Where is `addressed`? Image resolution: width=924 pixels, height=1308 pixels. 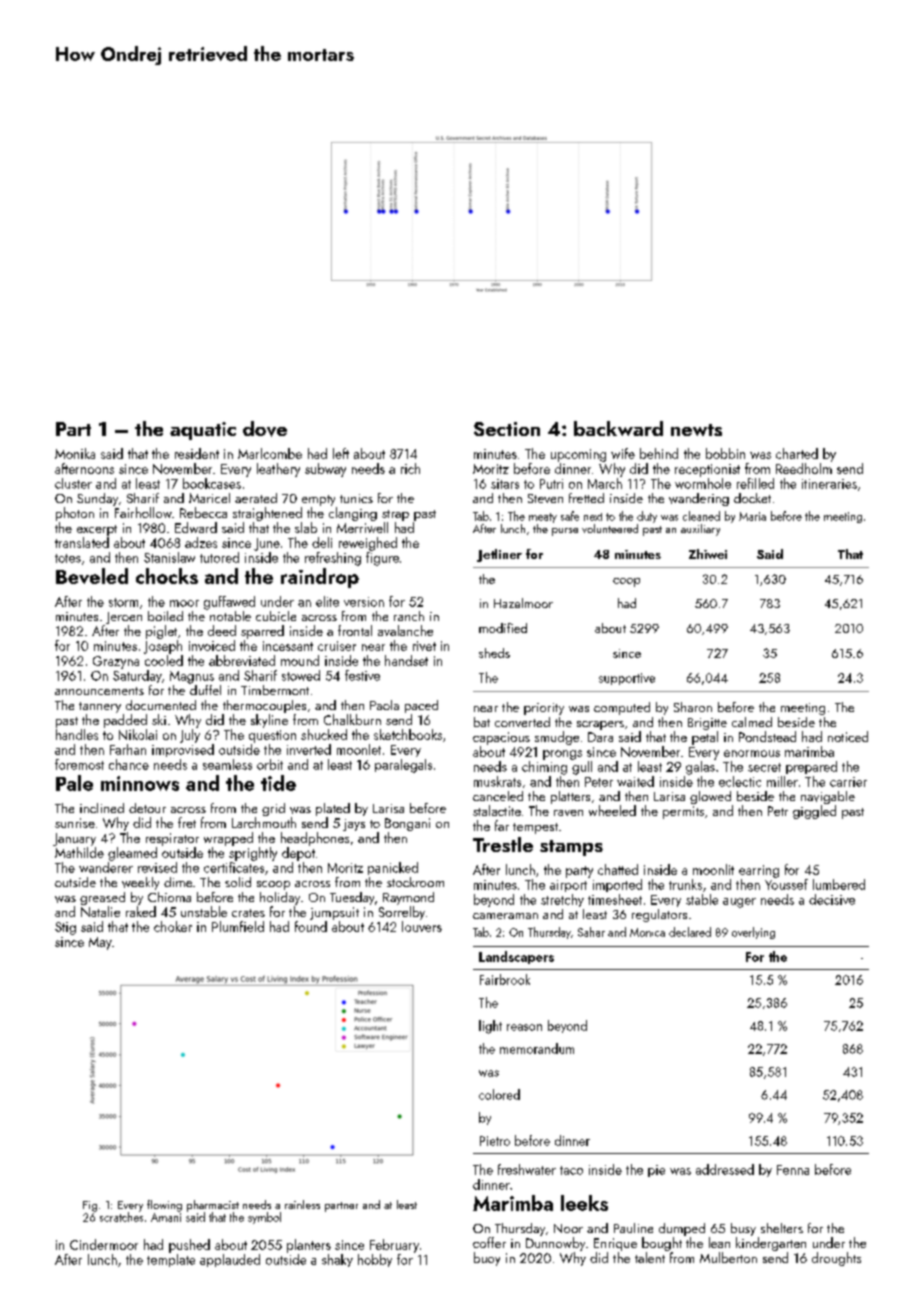 addressed is located at coordinates (725, 1169).
